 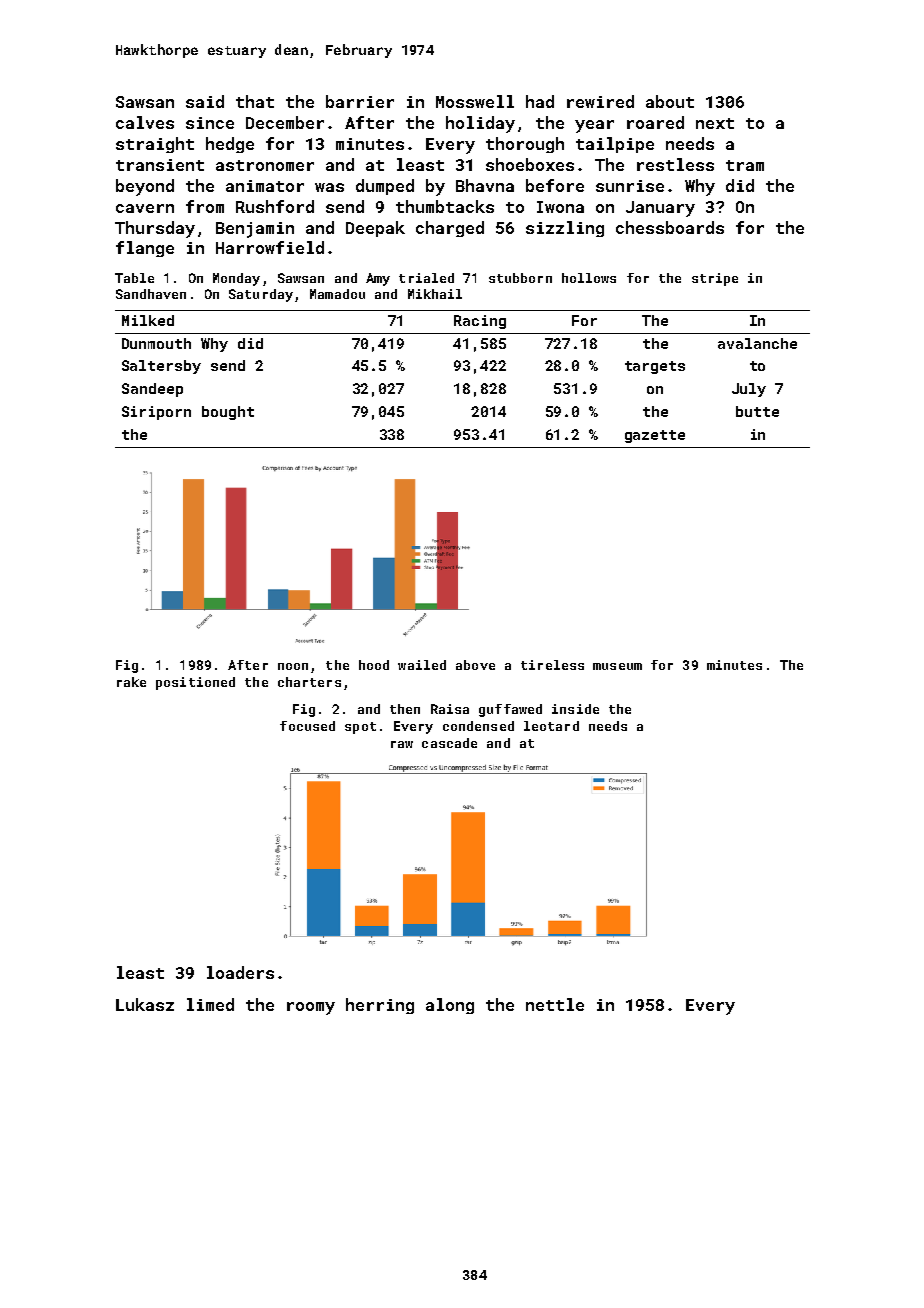 I want to click on Deepak, so click(x=375, y=229).
